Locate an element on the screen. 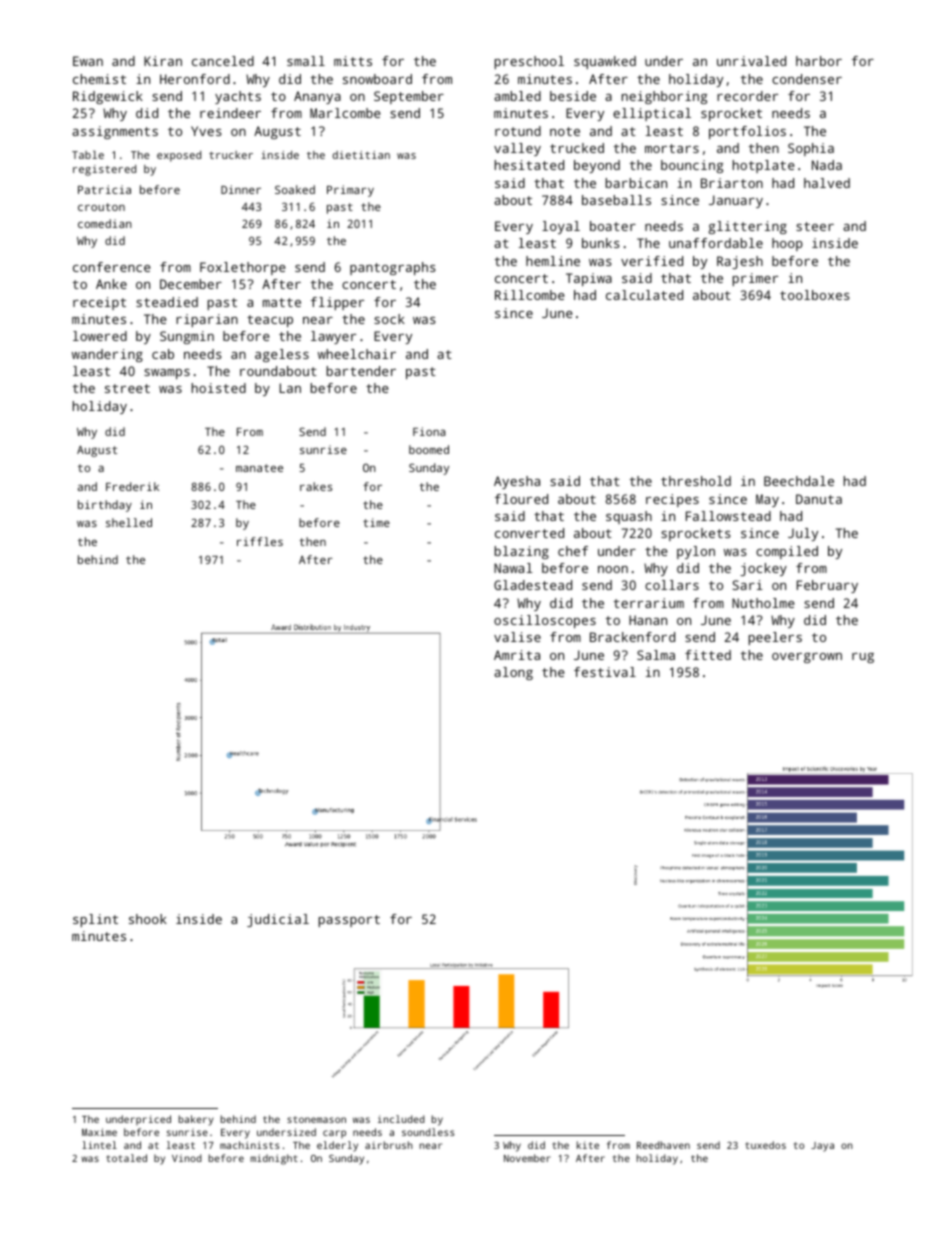 Image resolution: width=952 pixels, height=1233 pixels. Jaya is located at coordinates (822, 1147).
